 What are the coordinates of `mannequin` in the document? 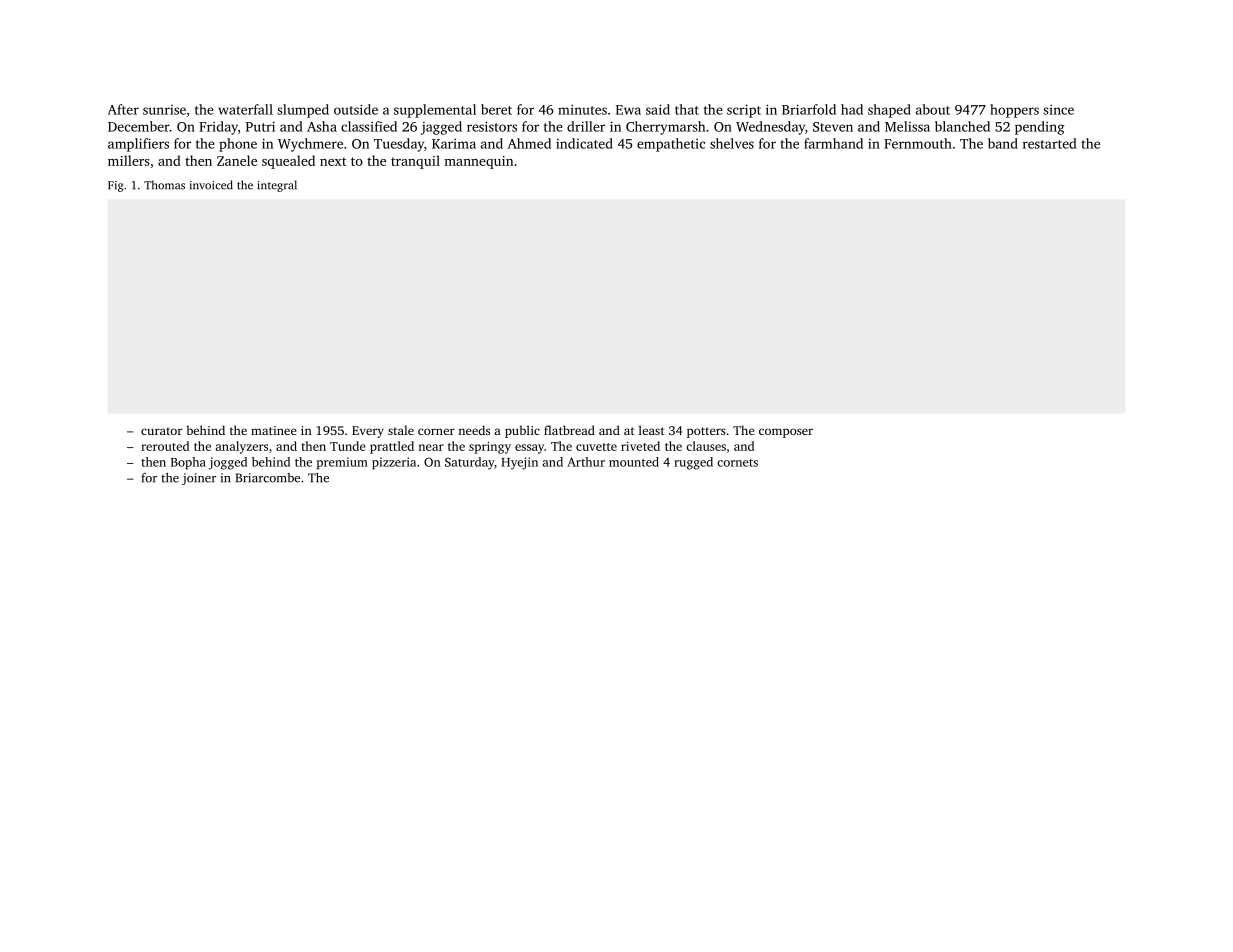 It's located at (478, 162).
